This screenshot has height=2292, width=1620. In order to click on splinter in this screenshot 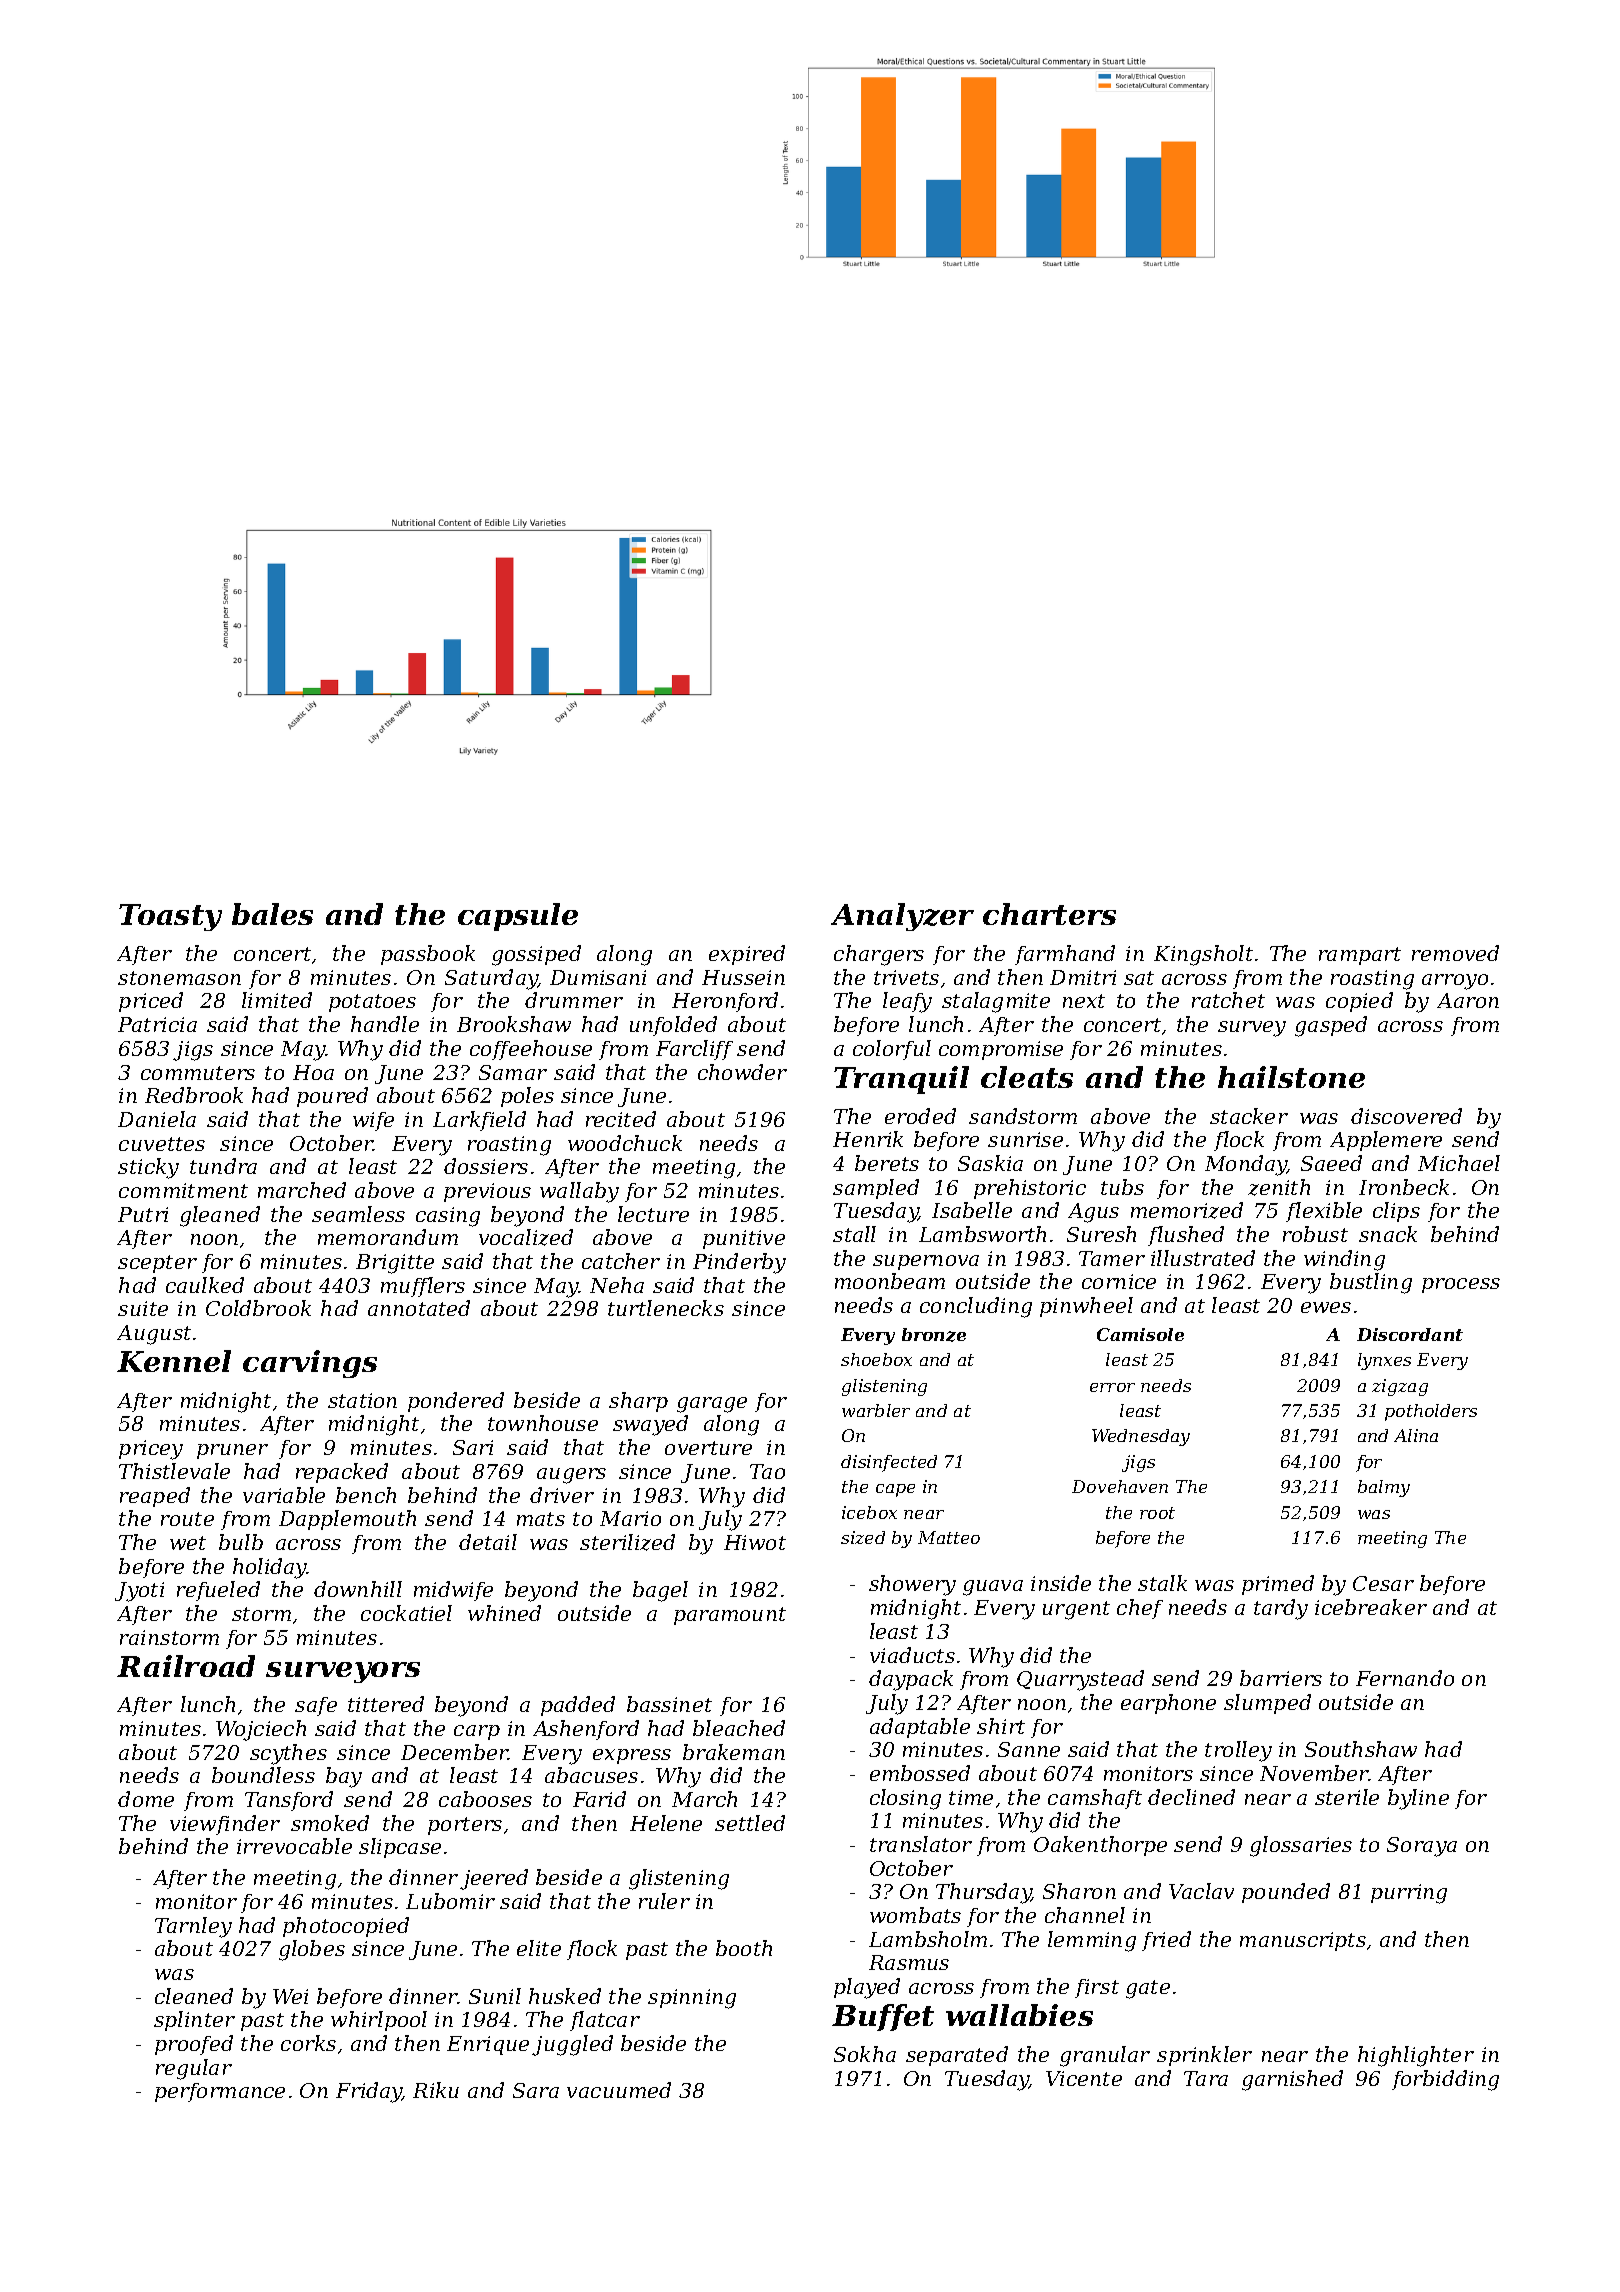, I will do `click(194, 2021)`.
